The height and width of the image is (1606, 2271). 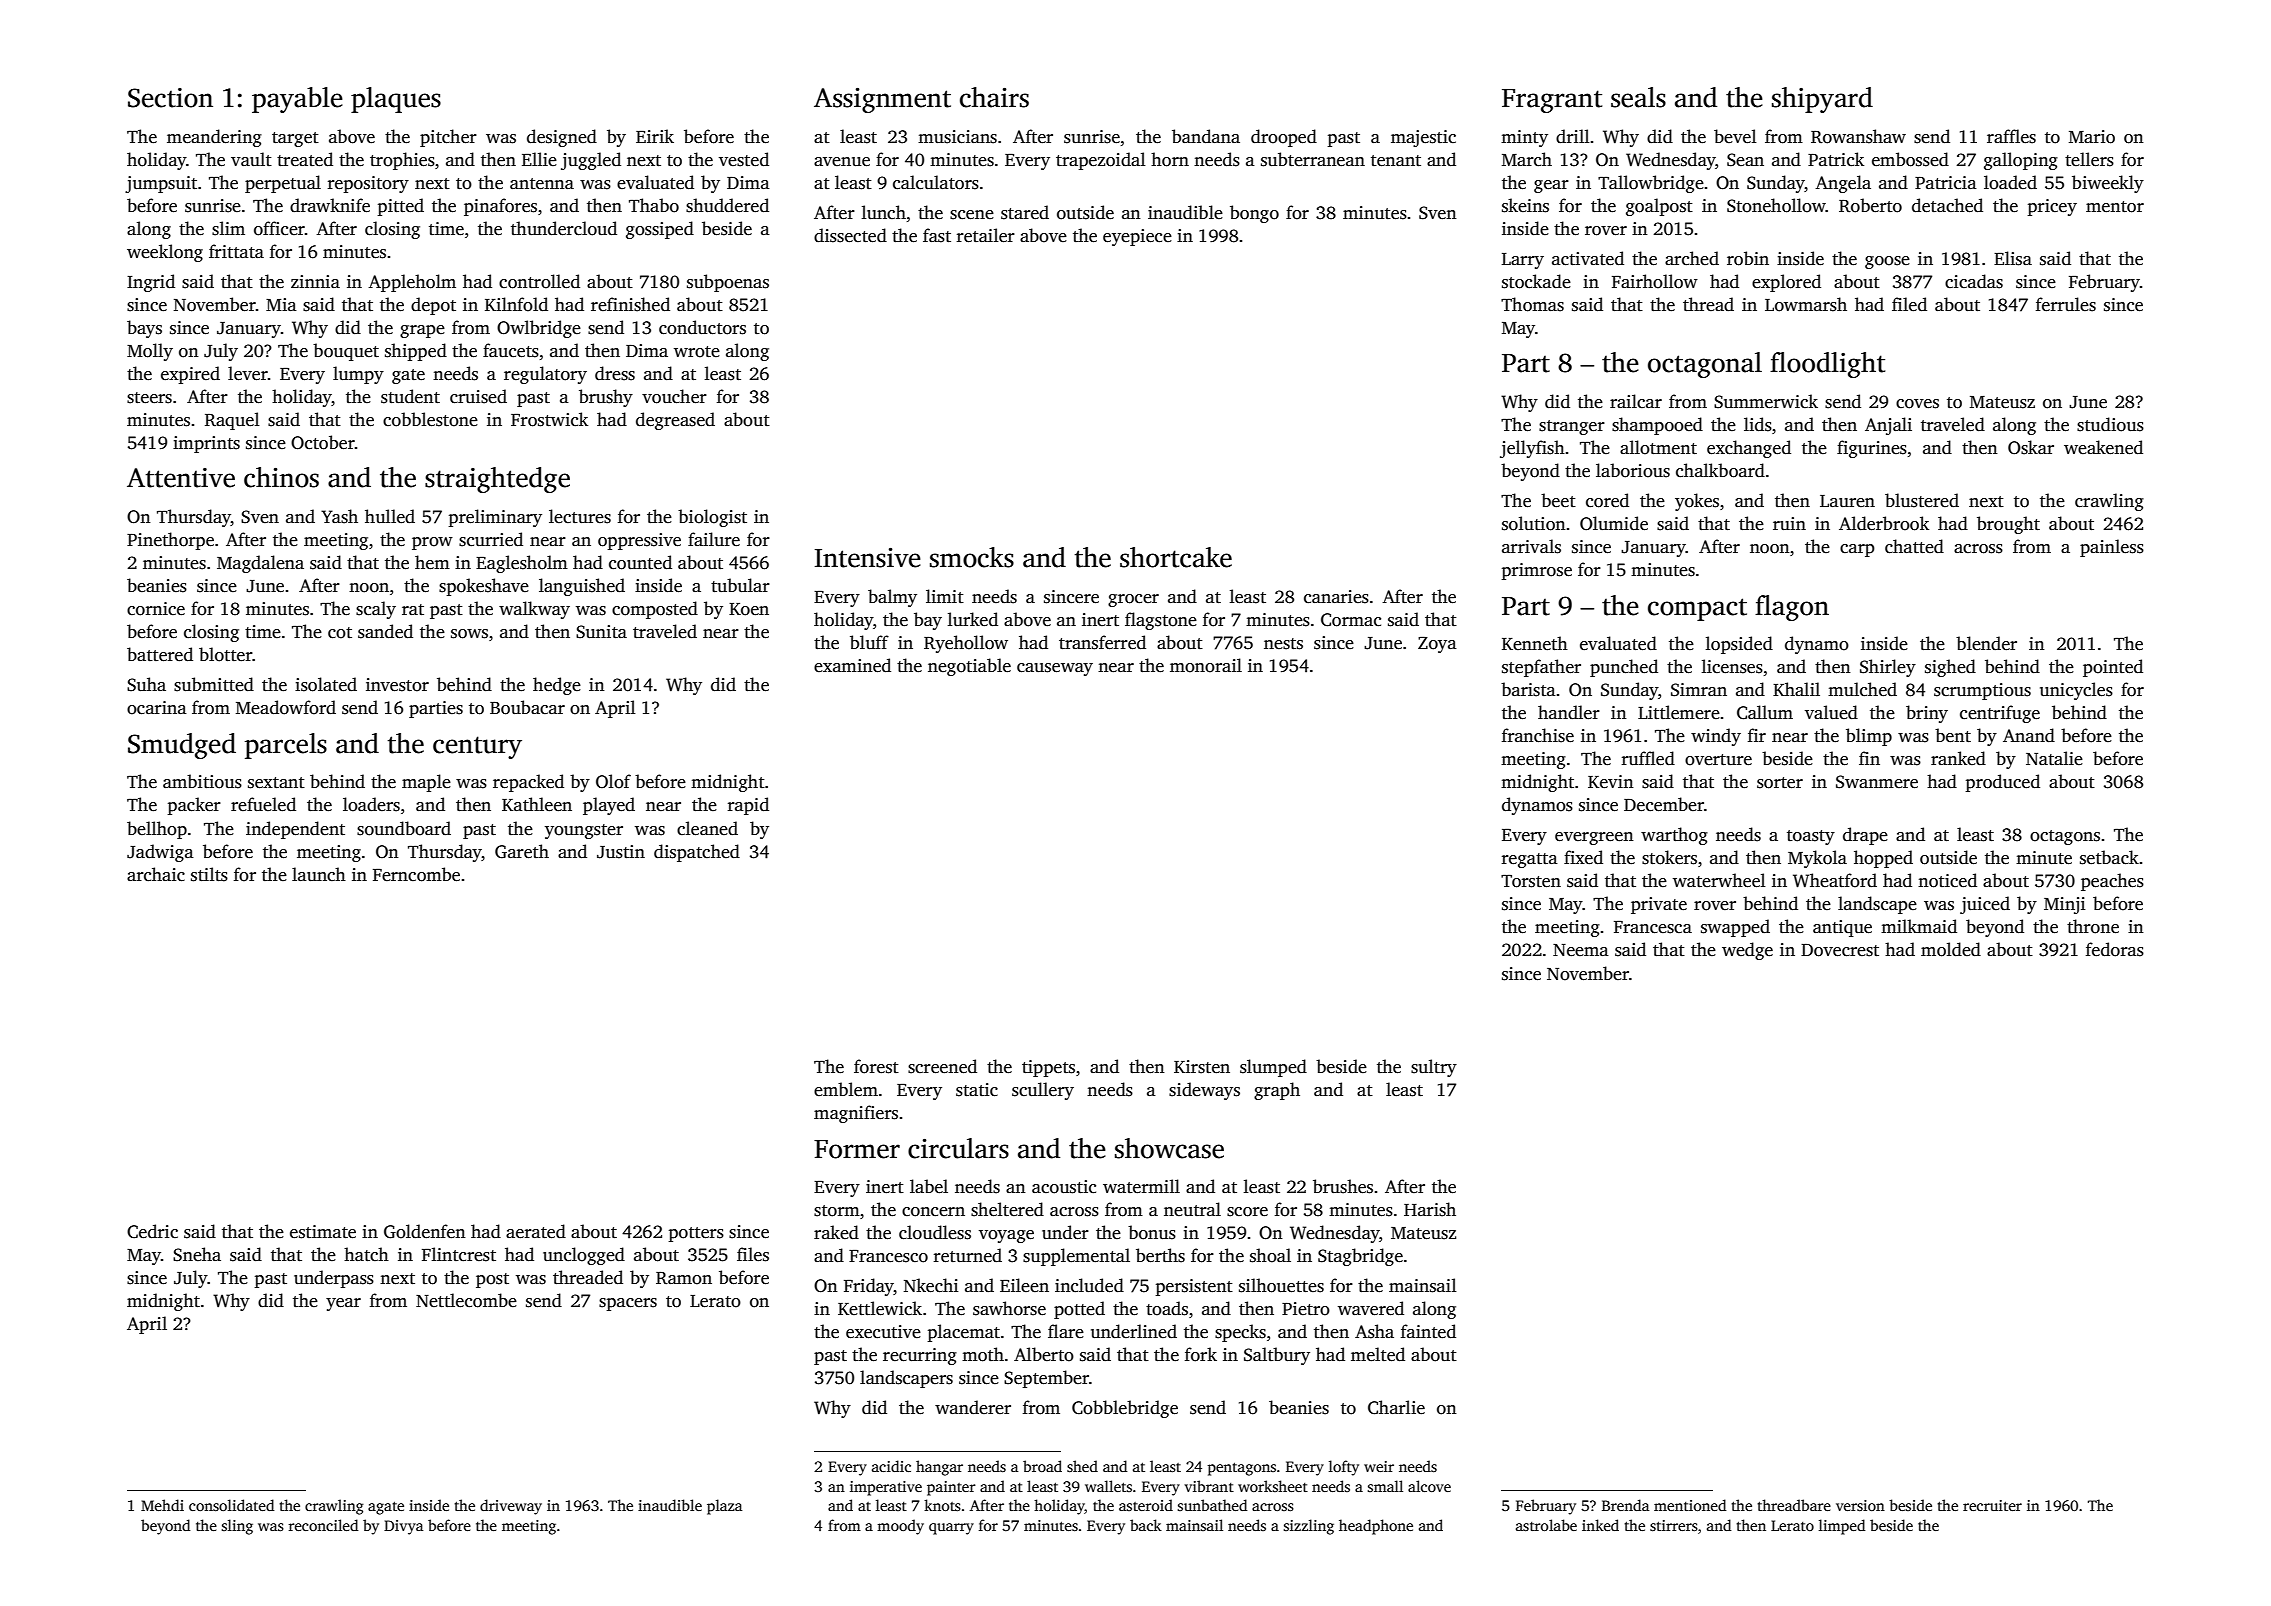 What do you see at coordinates (1530, 860) in the image?
I see `regatta` at bounding box center [1530, 860].
